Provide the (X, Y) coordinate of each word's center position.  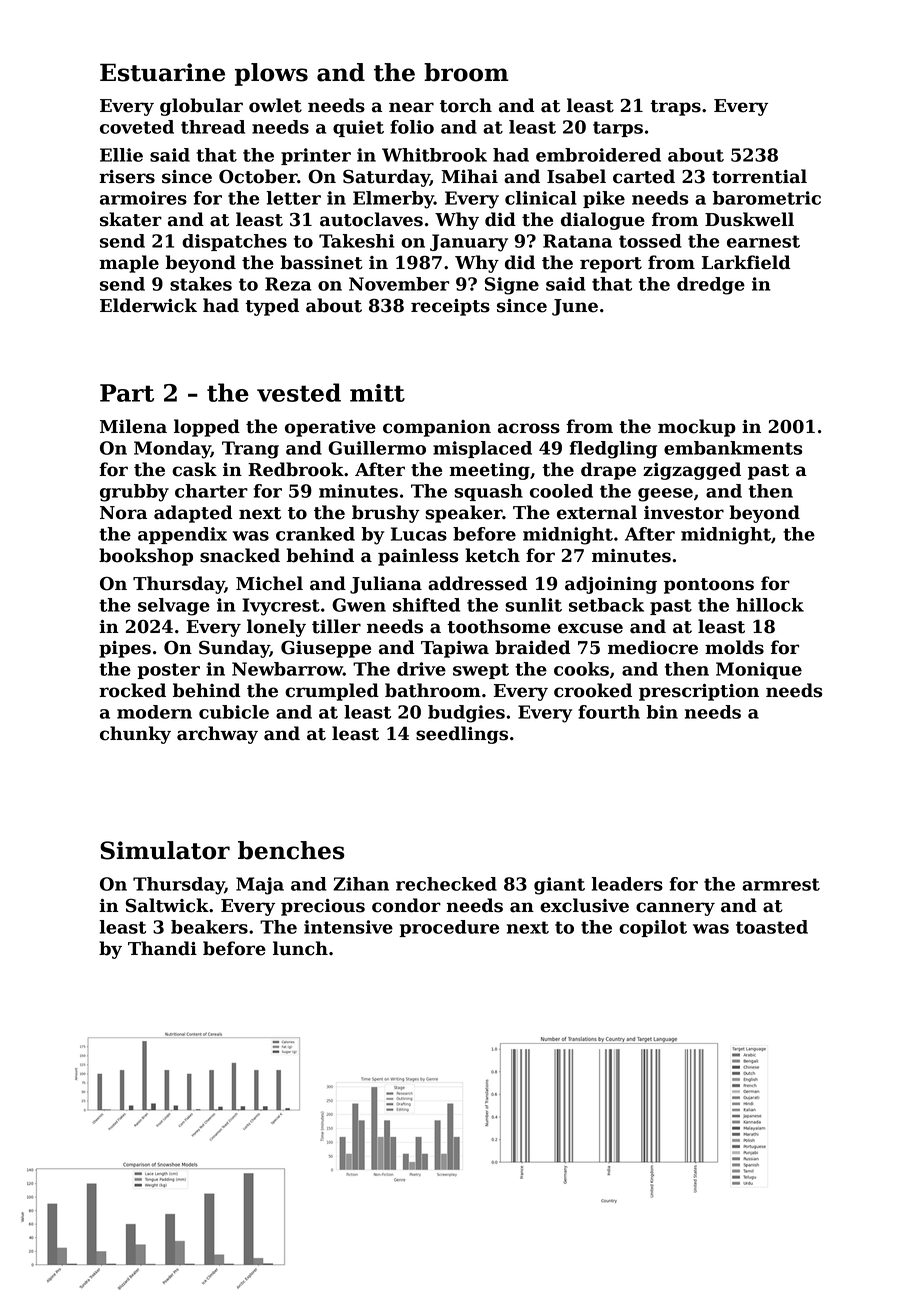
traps (675, 108)
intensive (348, 927)
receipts (450, 307)
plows (271, 74)
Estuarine (162, 72)
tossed (650, 241)
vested (299, 392)
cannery (675, 909)
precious (323, 907)
